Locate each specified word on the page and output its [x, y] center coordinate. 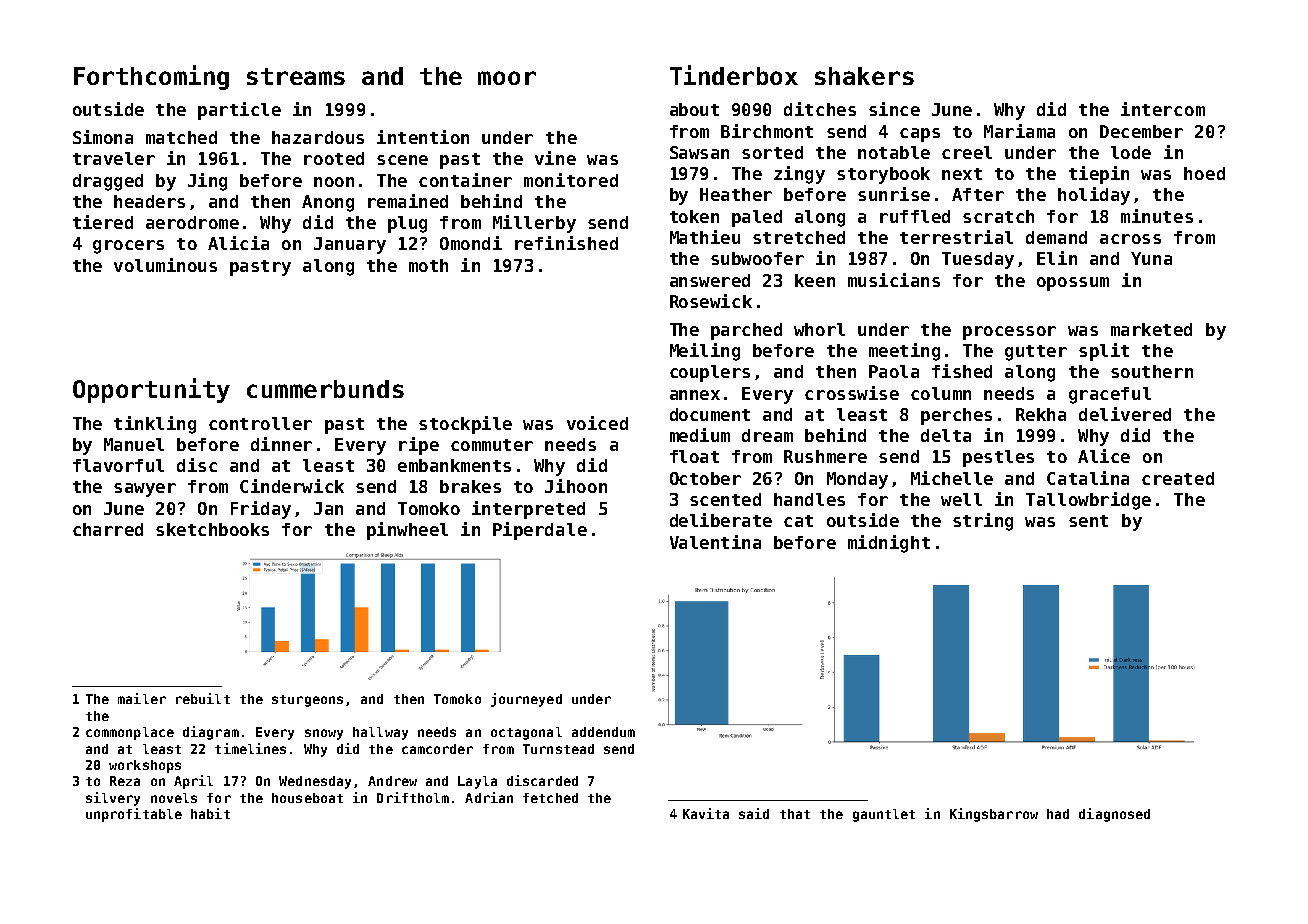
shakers [864, 76]
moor [507, 78]
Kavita [706, 813]
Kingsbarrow [994, 815]
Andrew [392, 781]
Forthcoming [151, 77]
